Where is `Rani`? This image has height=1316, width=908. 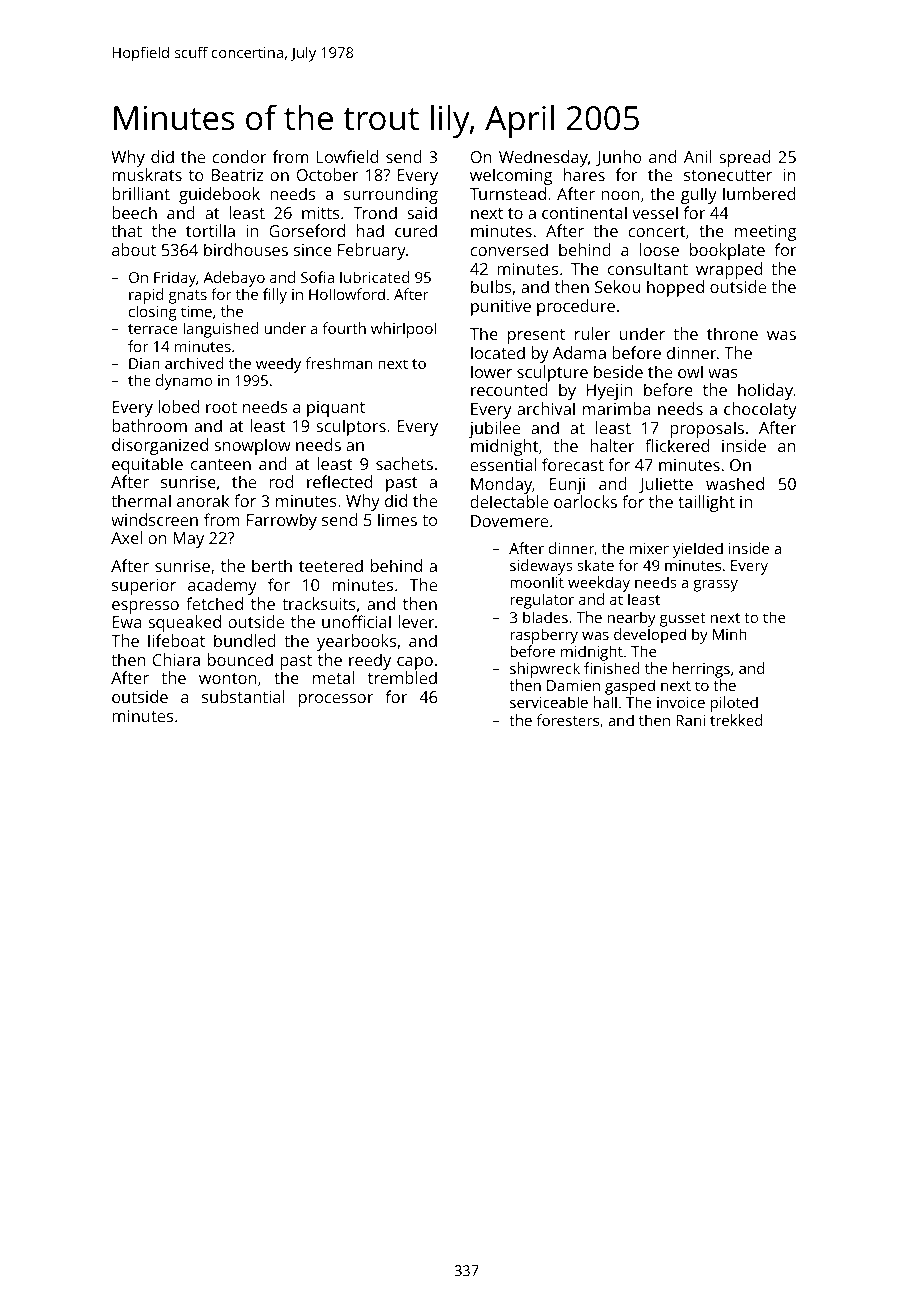
Rani is located at coordinates (690, 720).
